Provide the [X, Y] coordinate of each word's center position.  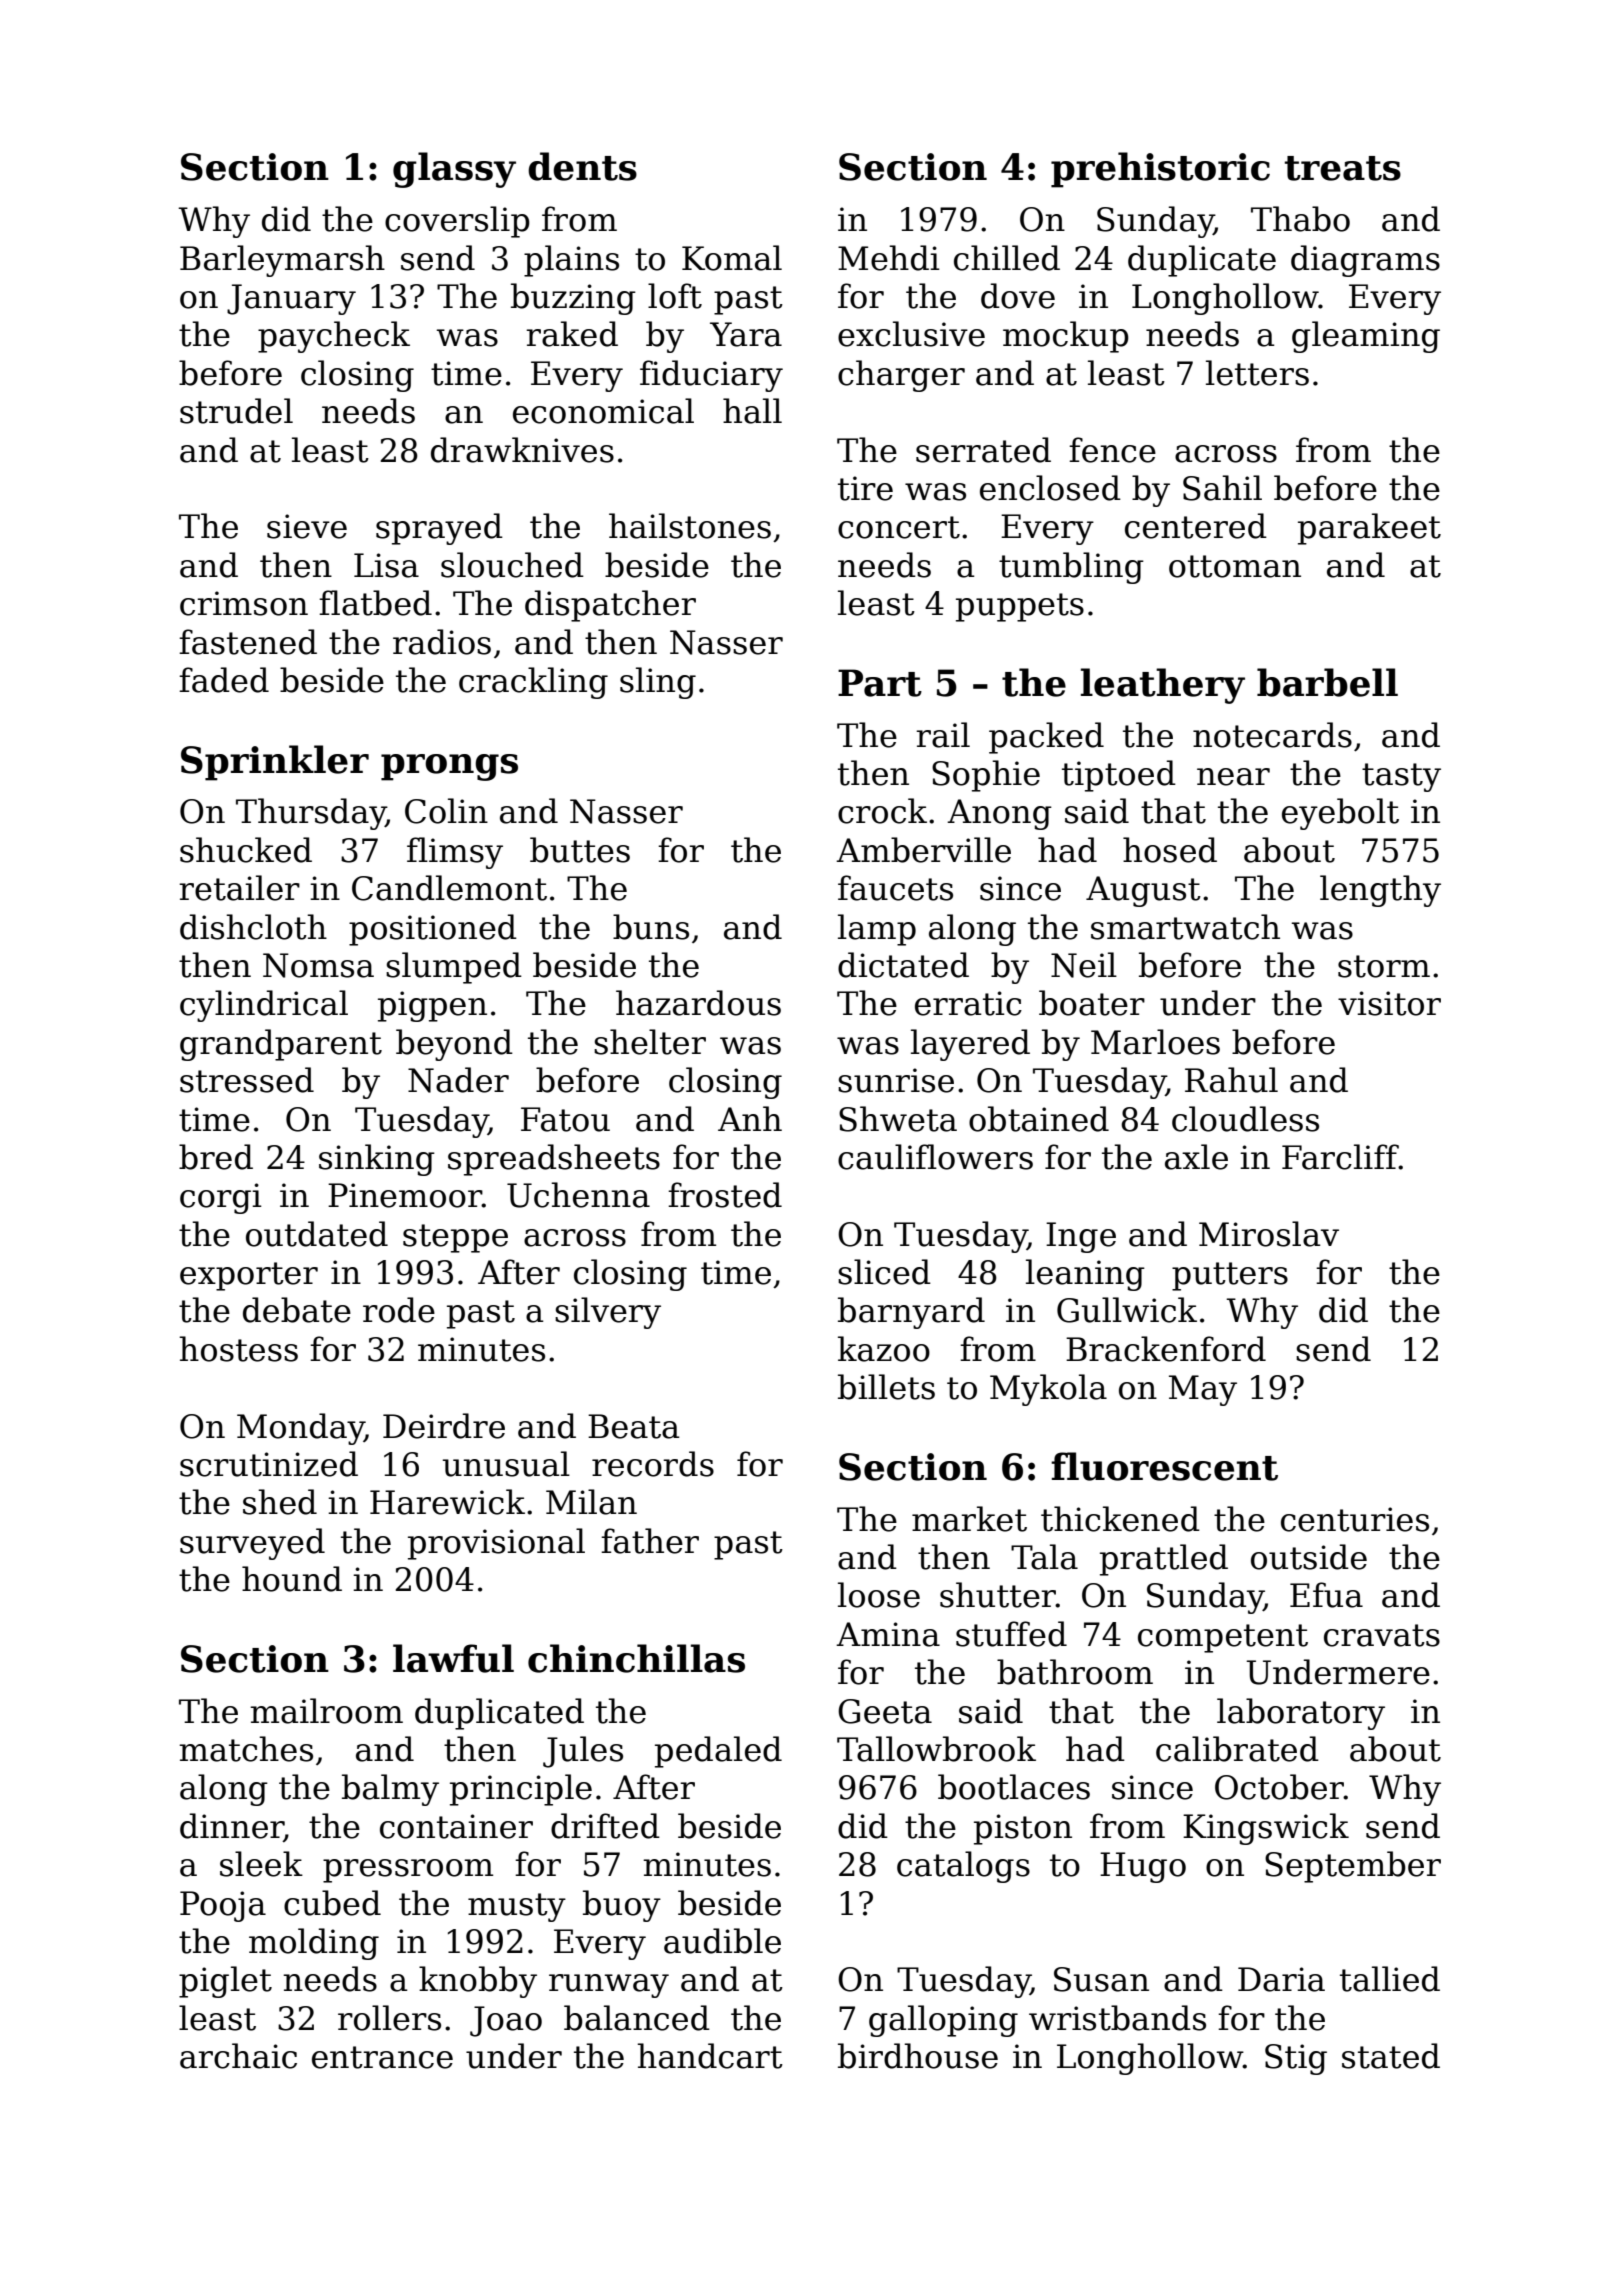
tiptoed [1119, 776]
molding [314, 1944]
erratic [968, 1003]
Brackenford [1166, 1349]
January [291, 299]
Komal [732, 258]
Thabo [1300, 219]
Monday [300, 1429]
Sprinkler [275, 763]
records [653, 1464]
